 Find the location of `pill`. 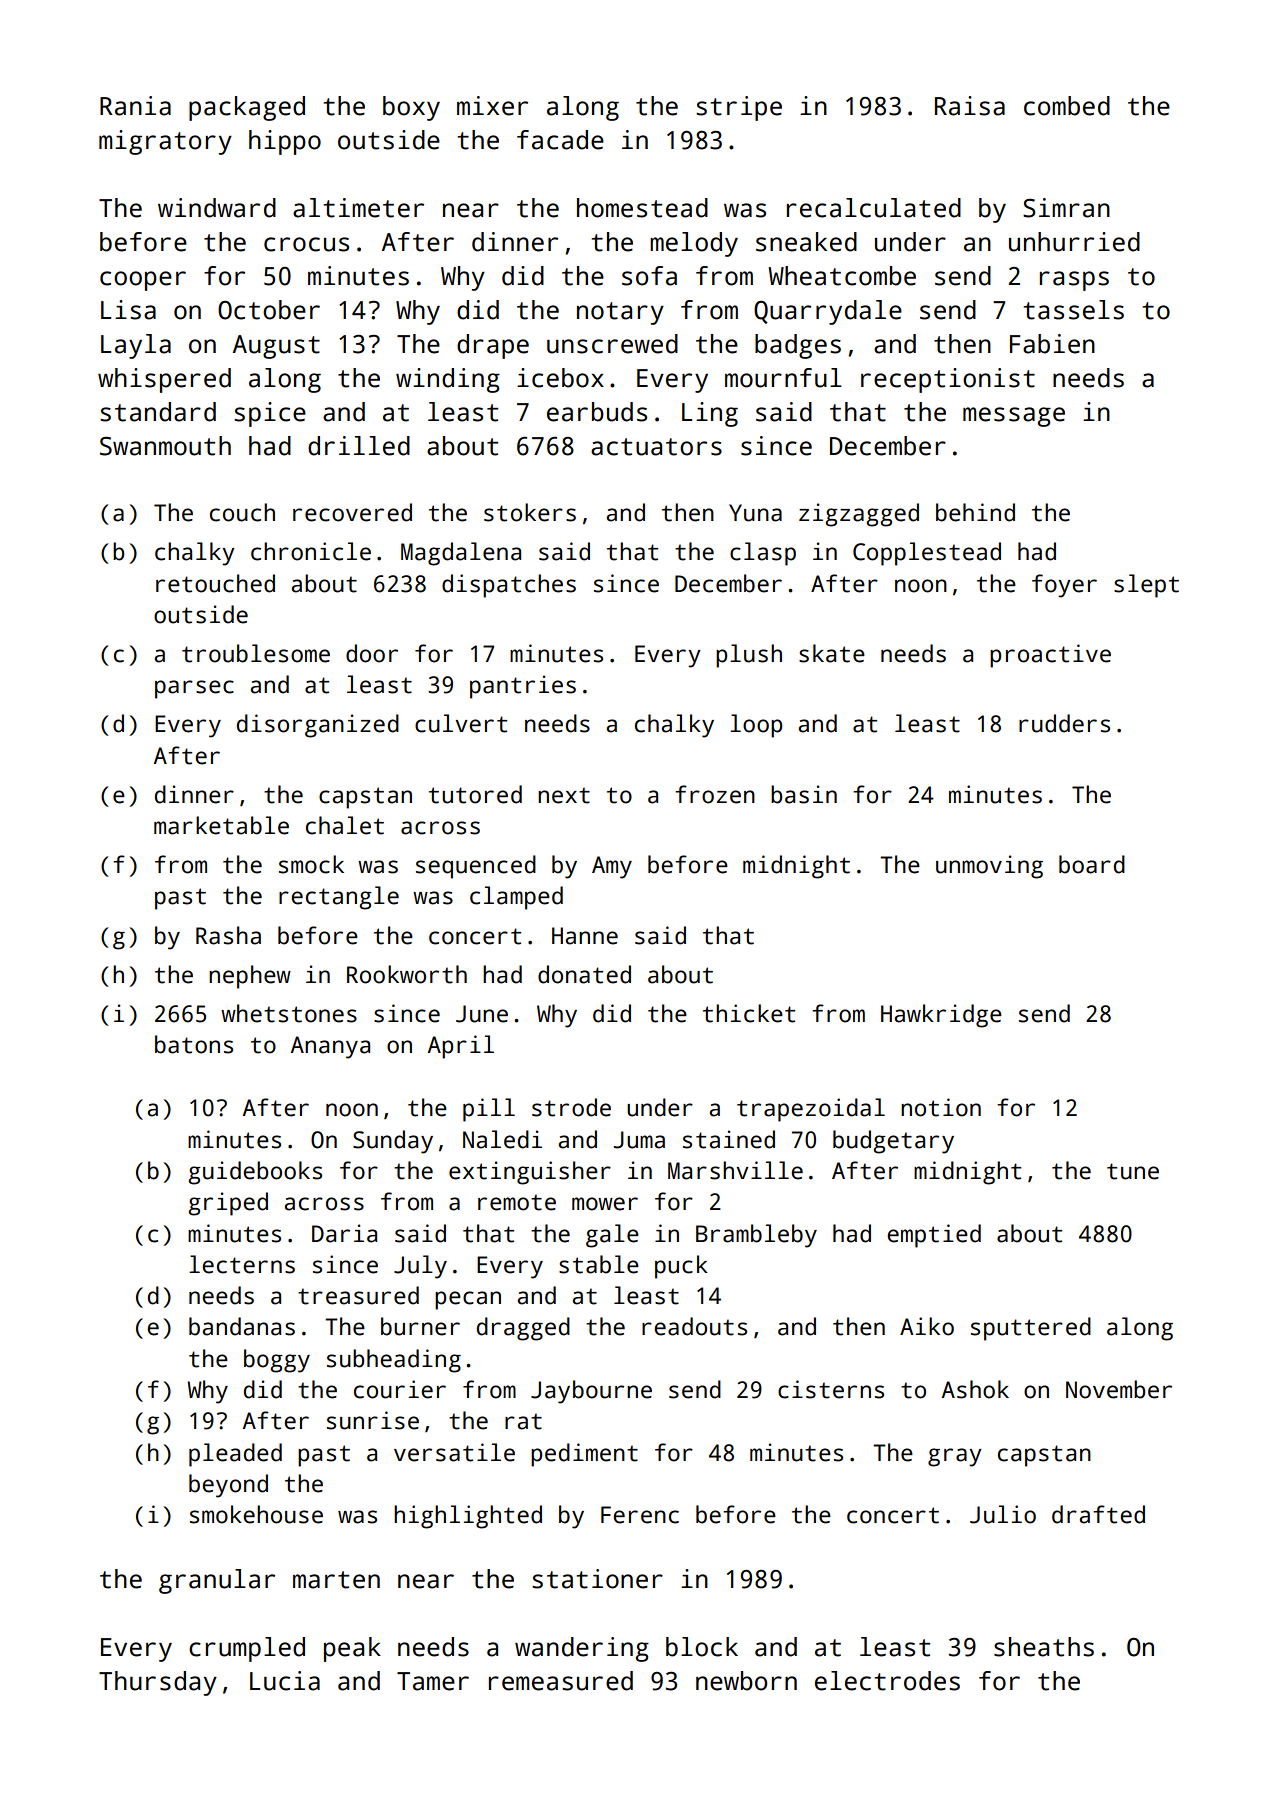

pill is located at coordinates (489, 1110).
